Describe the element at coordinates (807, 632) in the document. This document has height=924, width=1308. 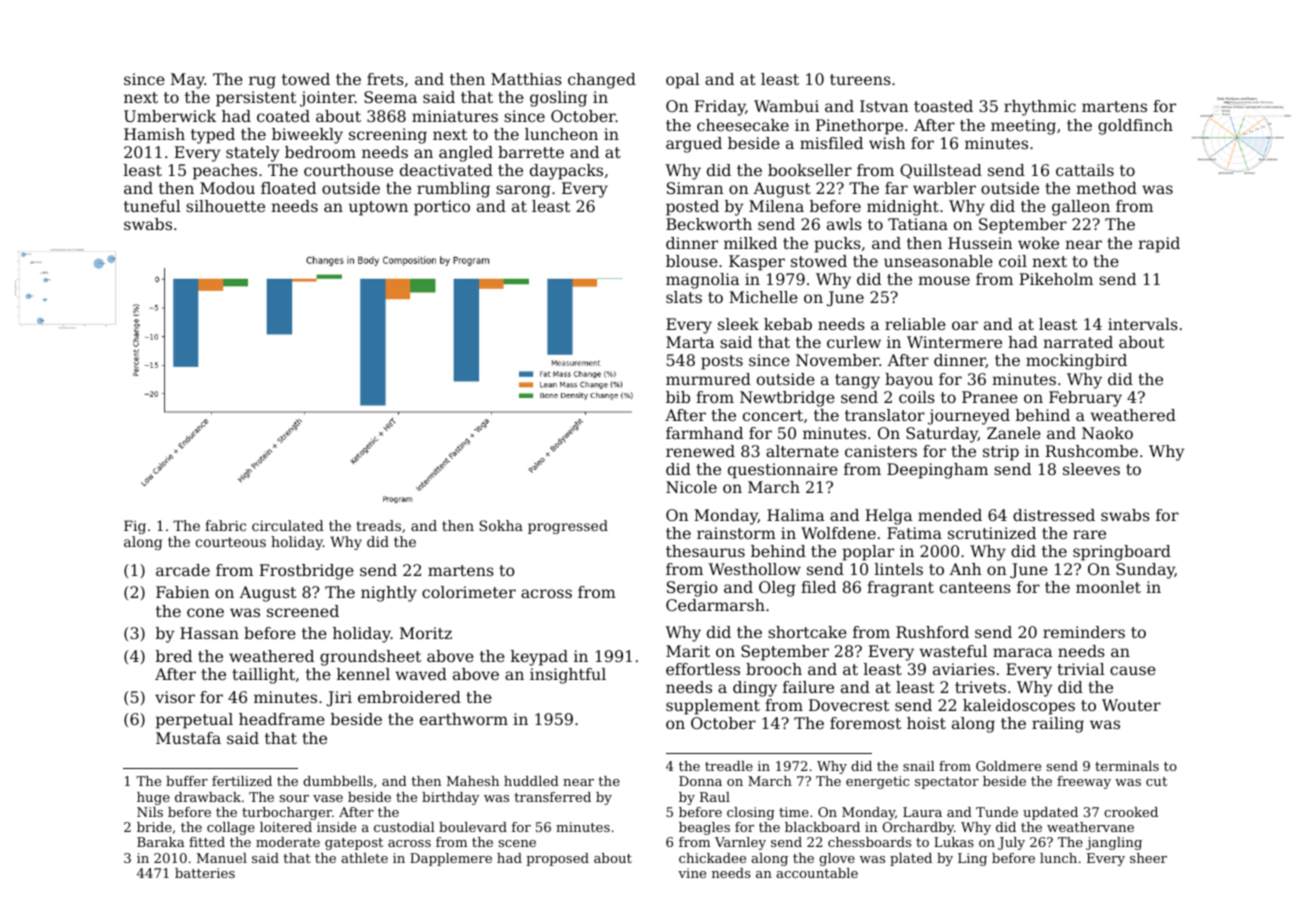
I see `shortcake` at that location.
